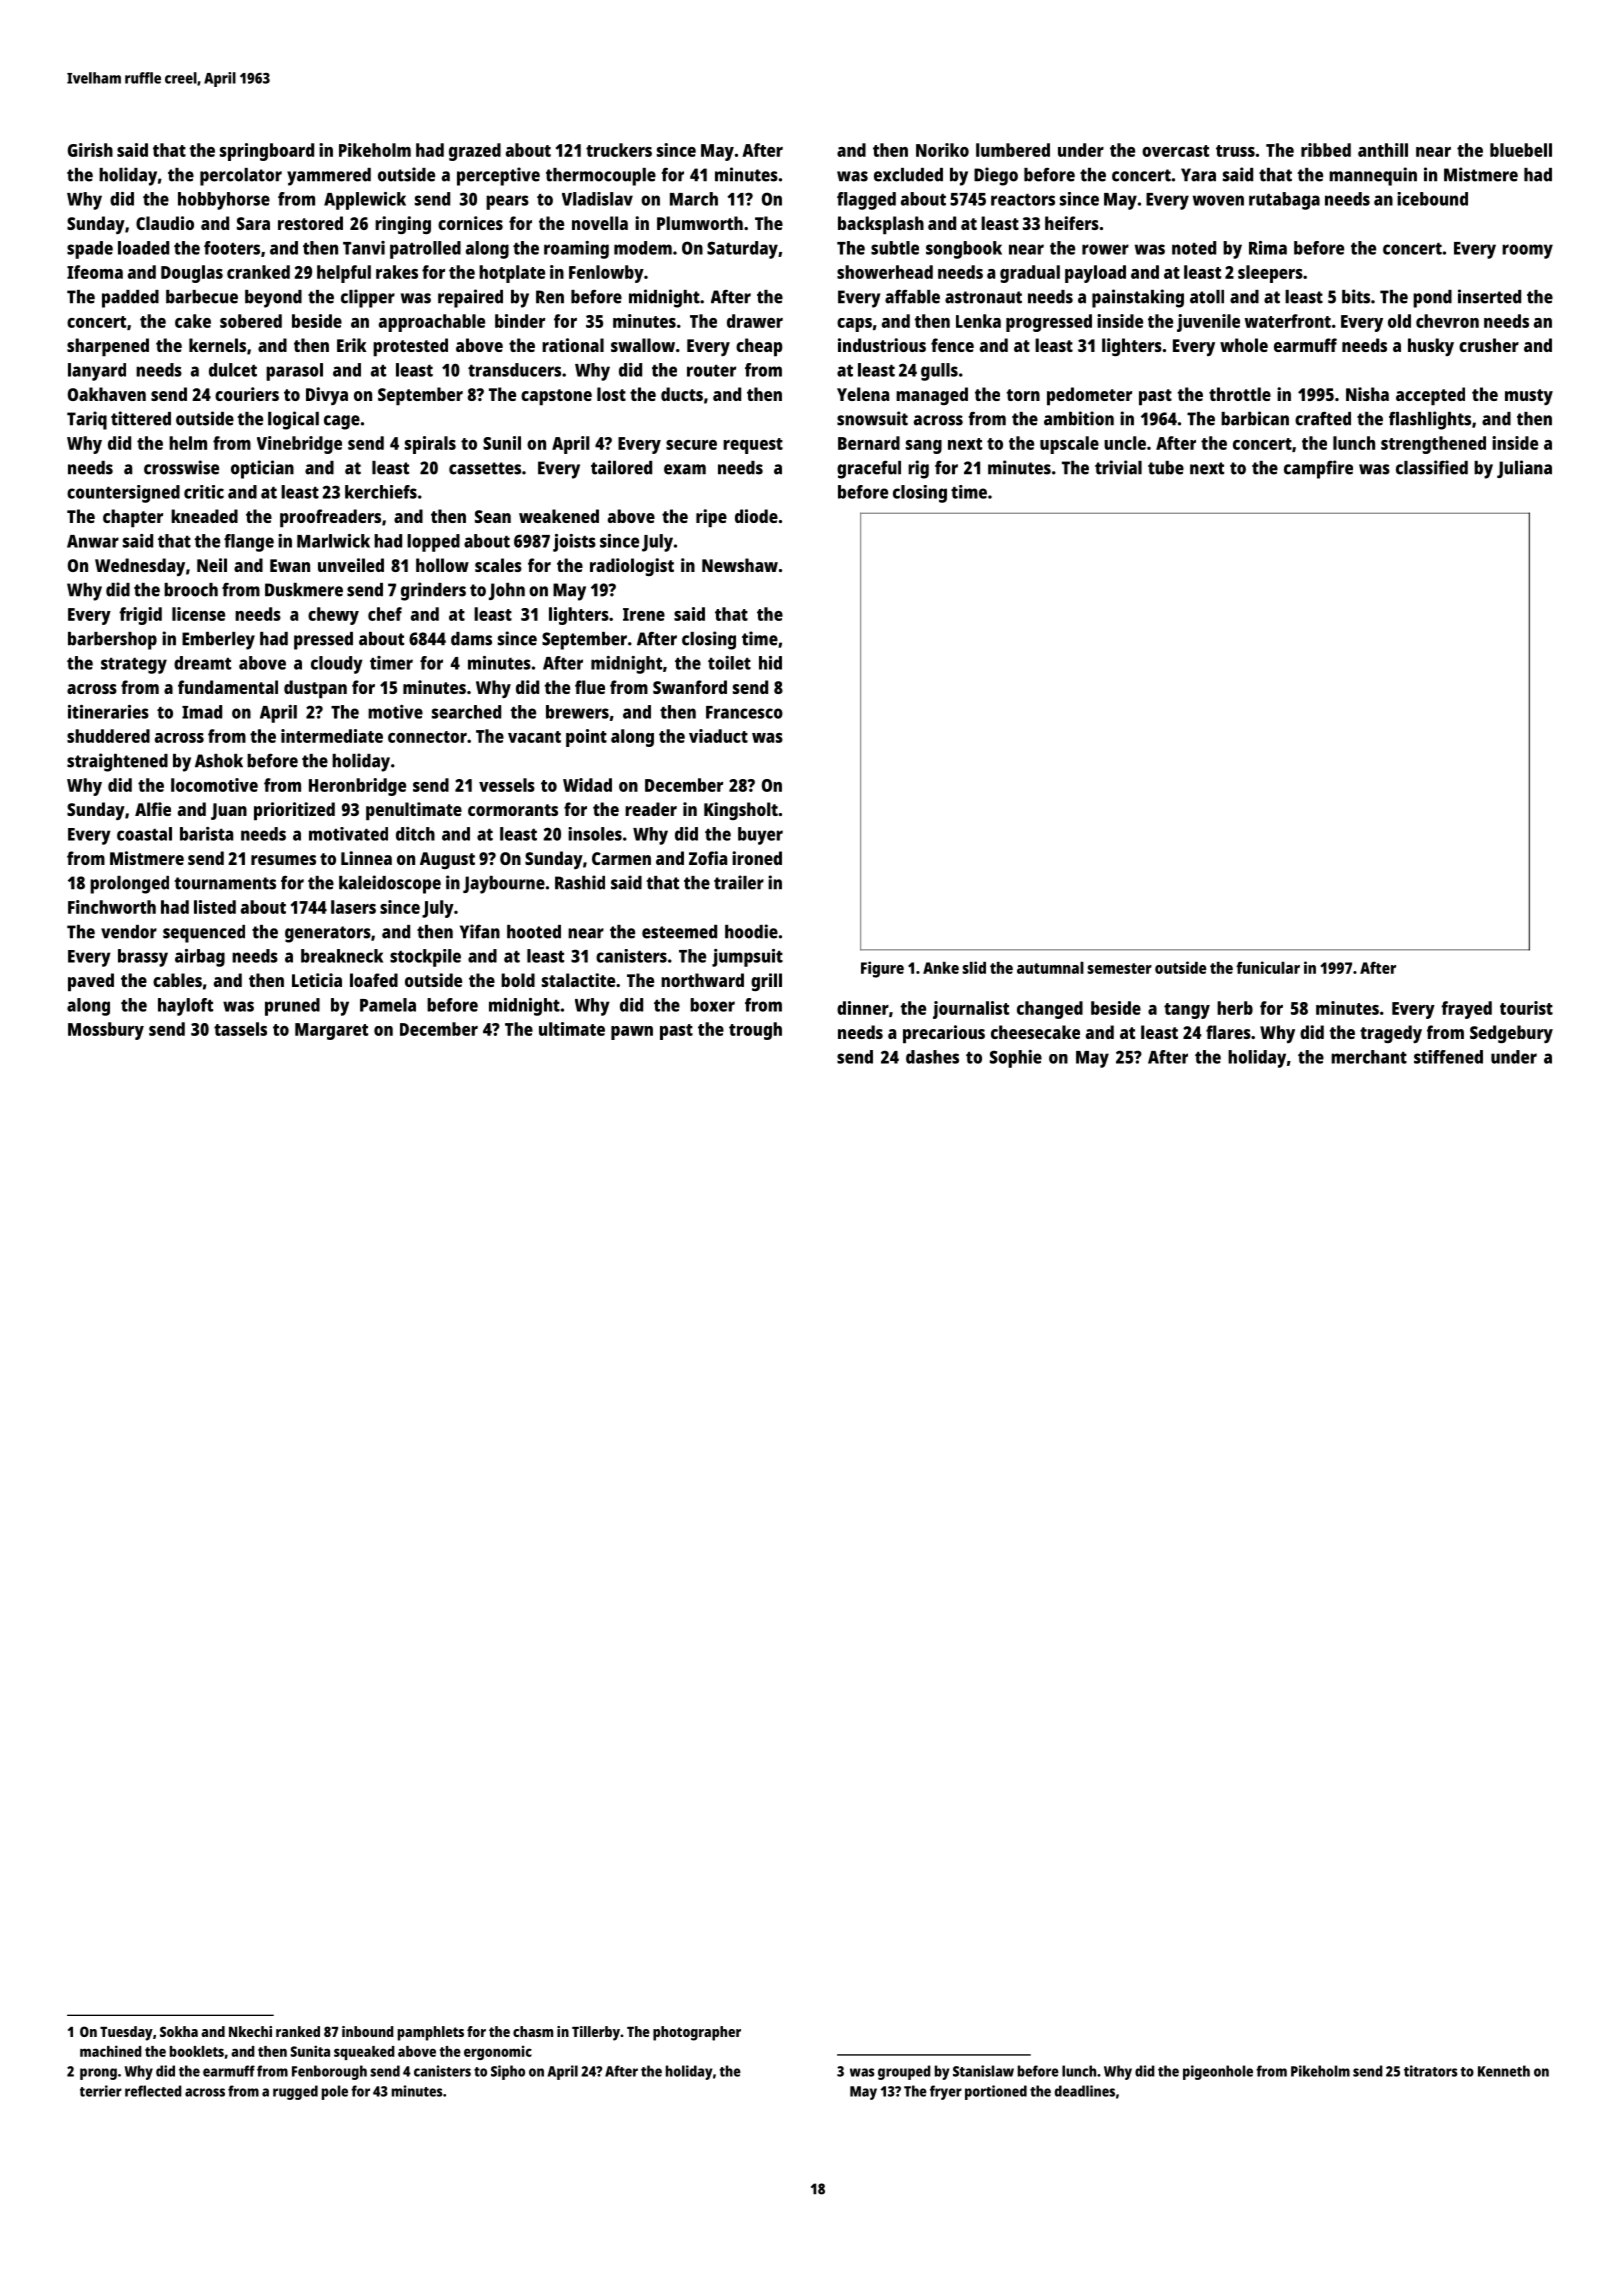  What do you see at coordinates (751, 931) in the screenshot?
I see `hoodie` at bounding box center [751, 931].
